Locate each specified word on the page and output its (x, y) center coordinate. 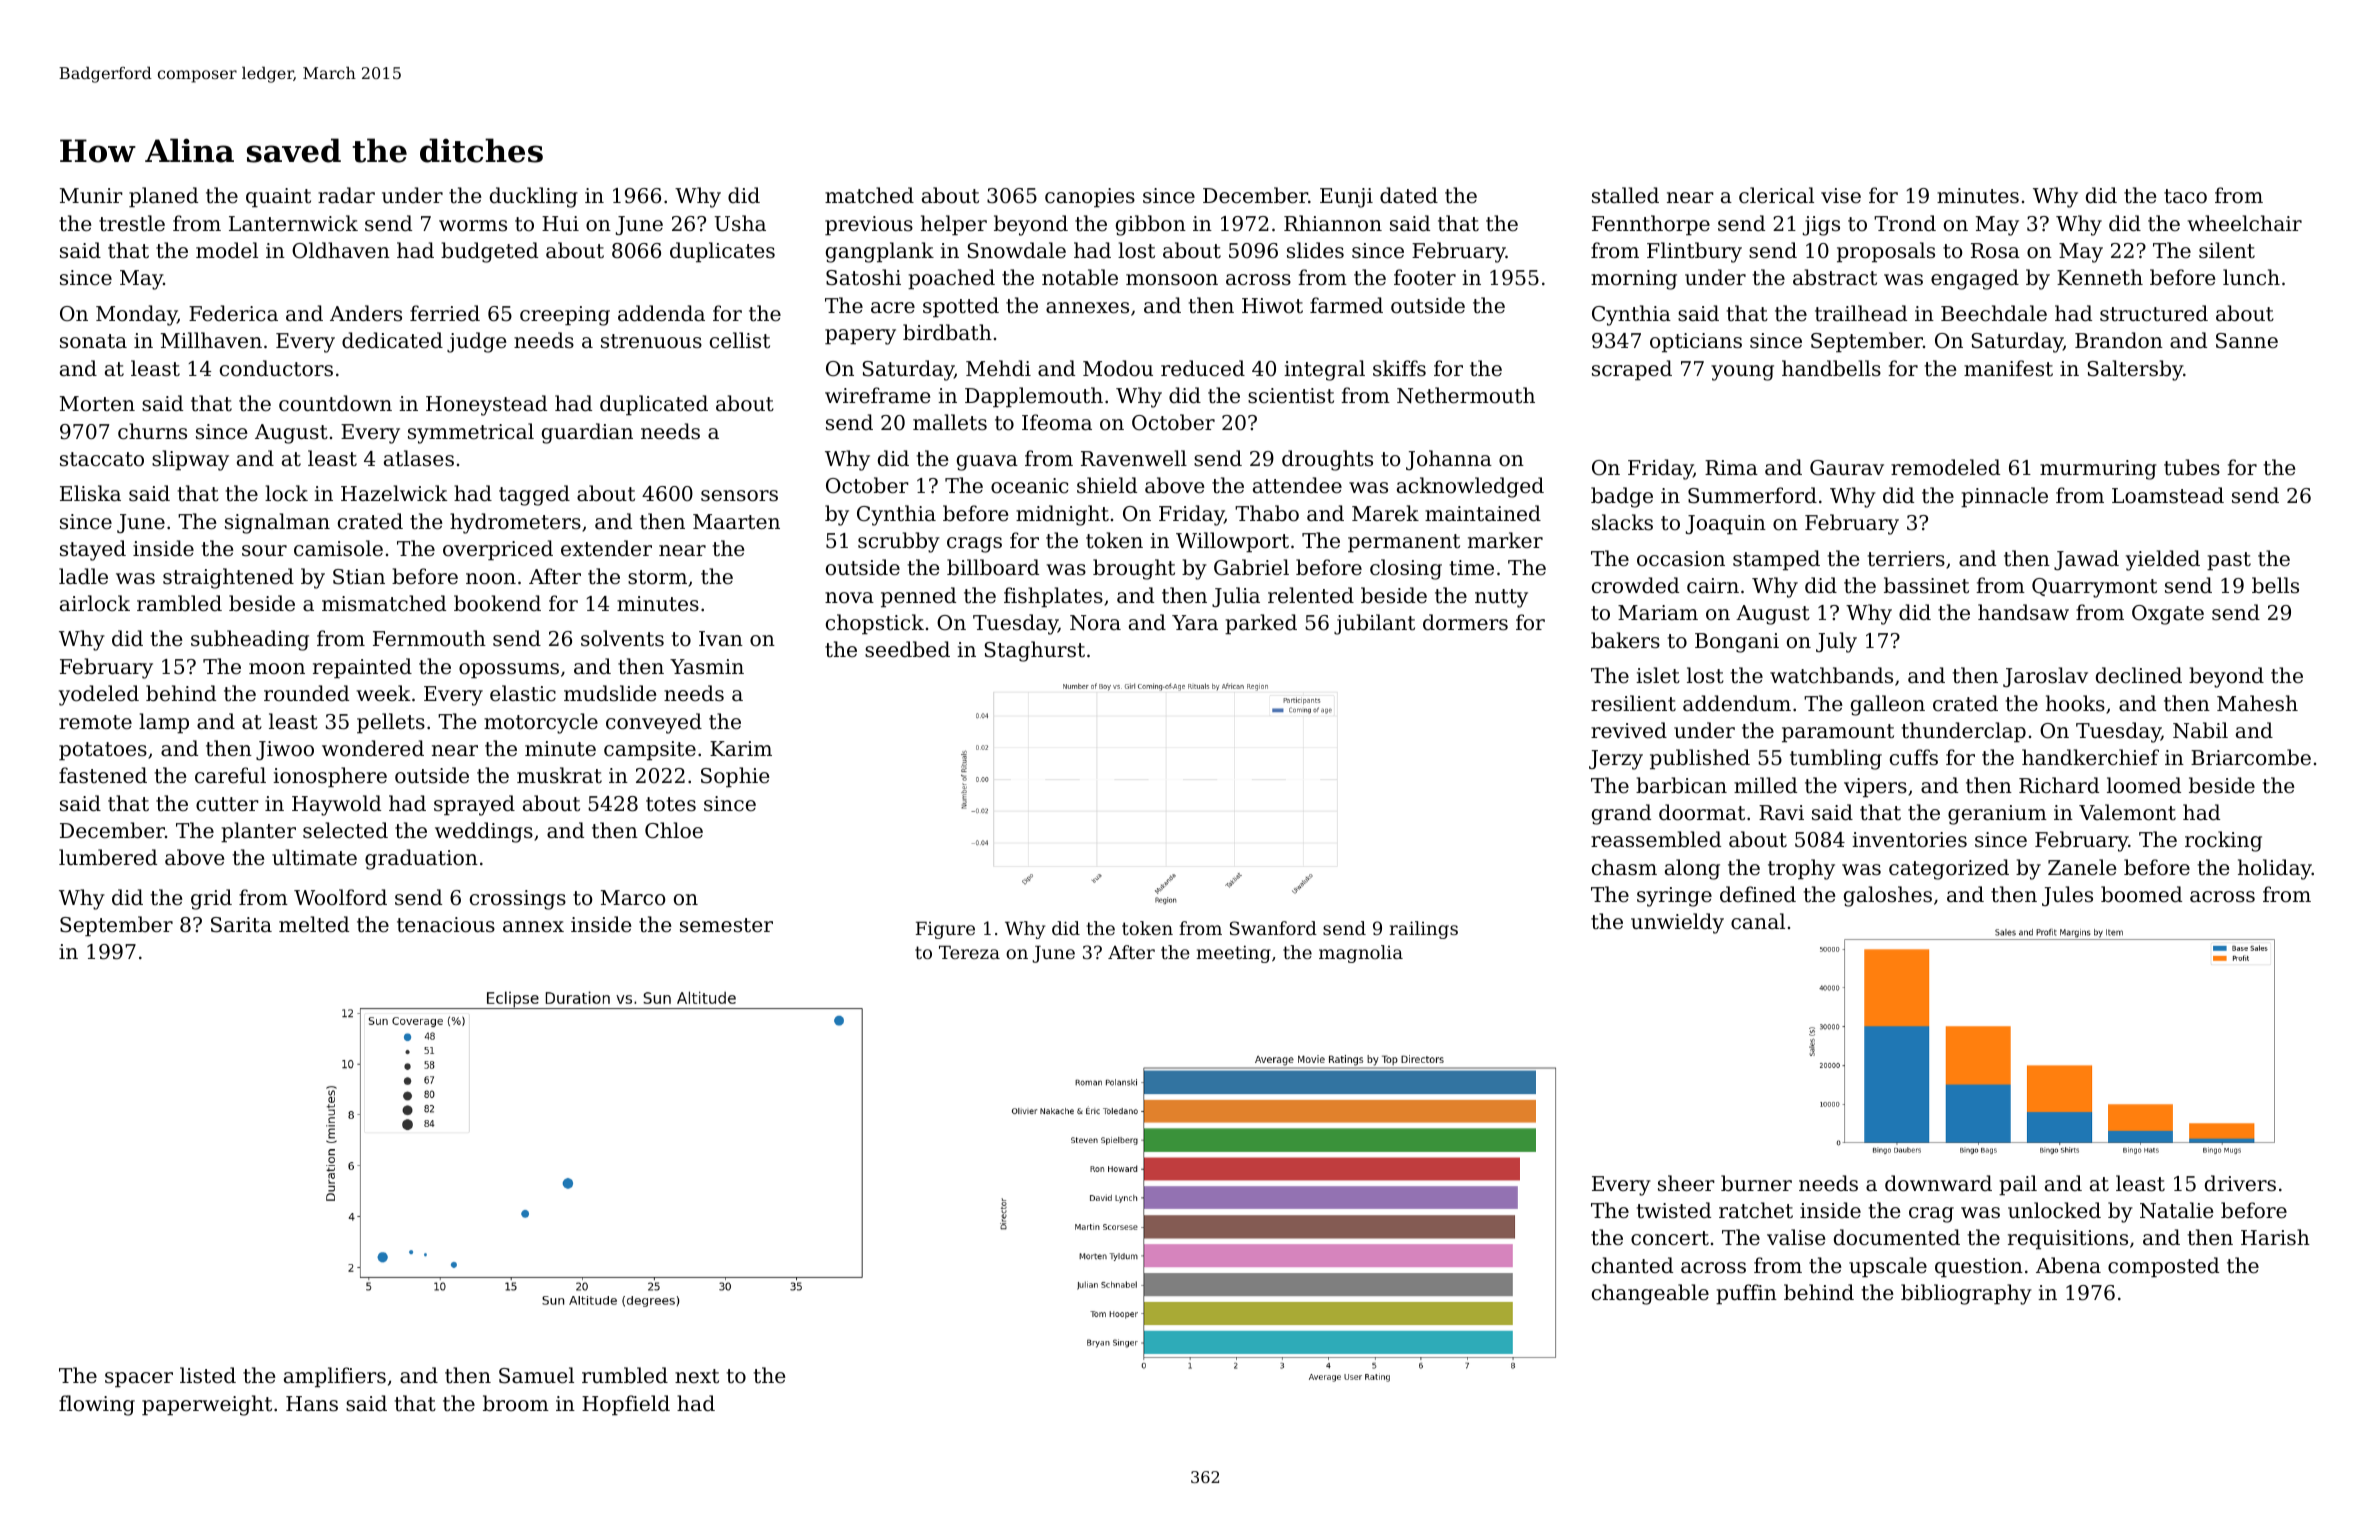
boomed (2141, 894)
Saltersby (2135, 370)
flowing (97, 1405)
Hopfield (626, 1405)
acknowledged (1470, 487)
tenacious (446, 925)
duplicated (654, 405)
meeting (1233, 954)
